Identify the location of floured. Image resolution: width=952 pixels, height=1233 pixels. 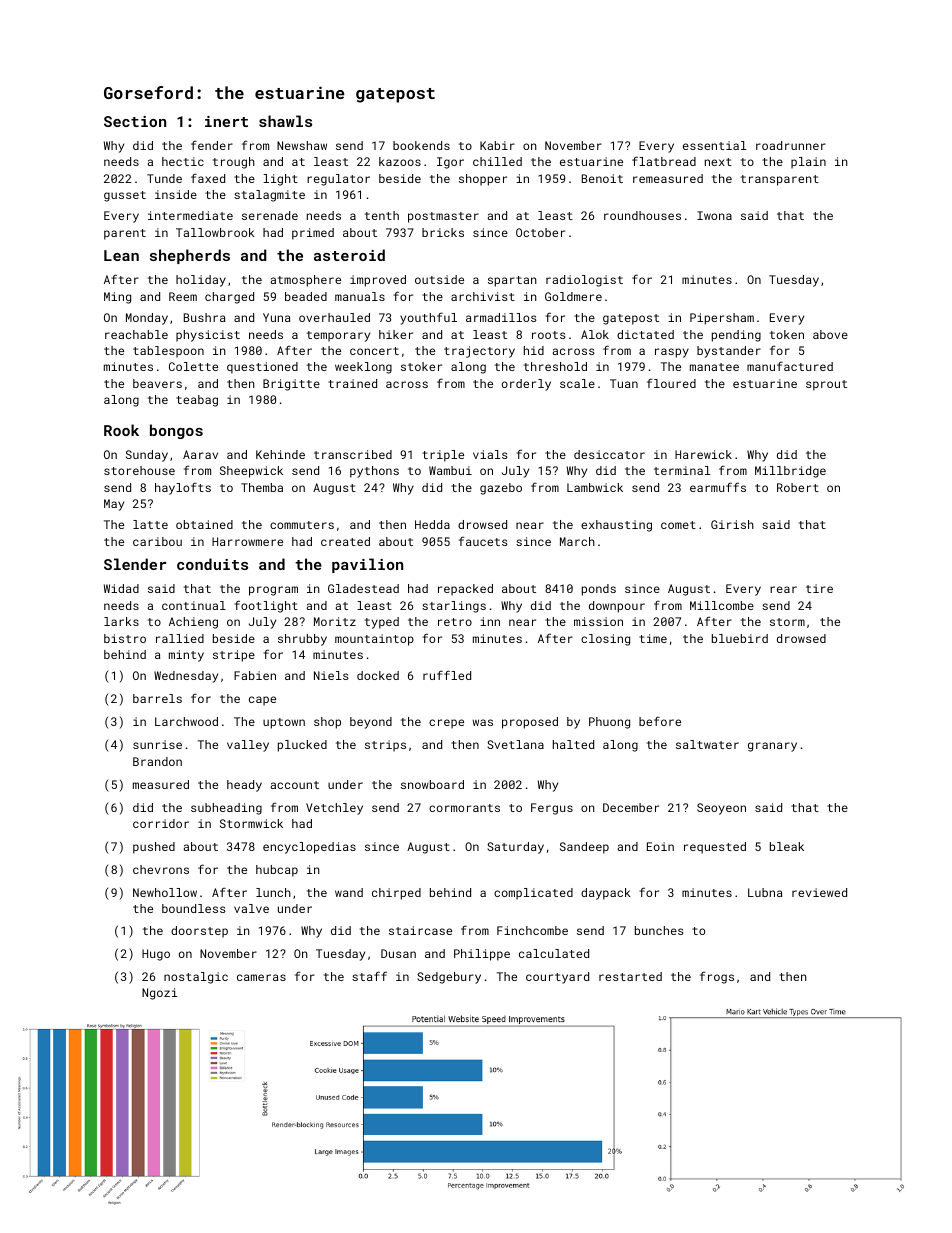
(671, 383).
